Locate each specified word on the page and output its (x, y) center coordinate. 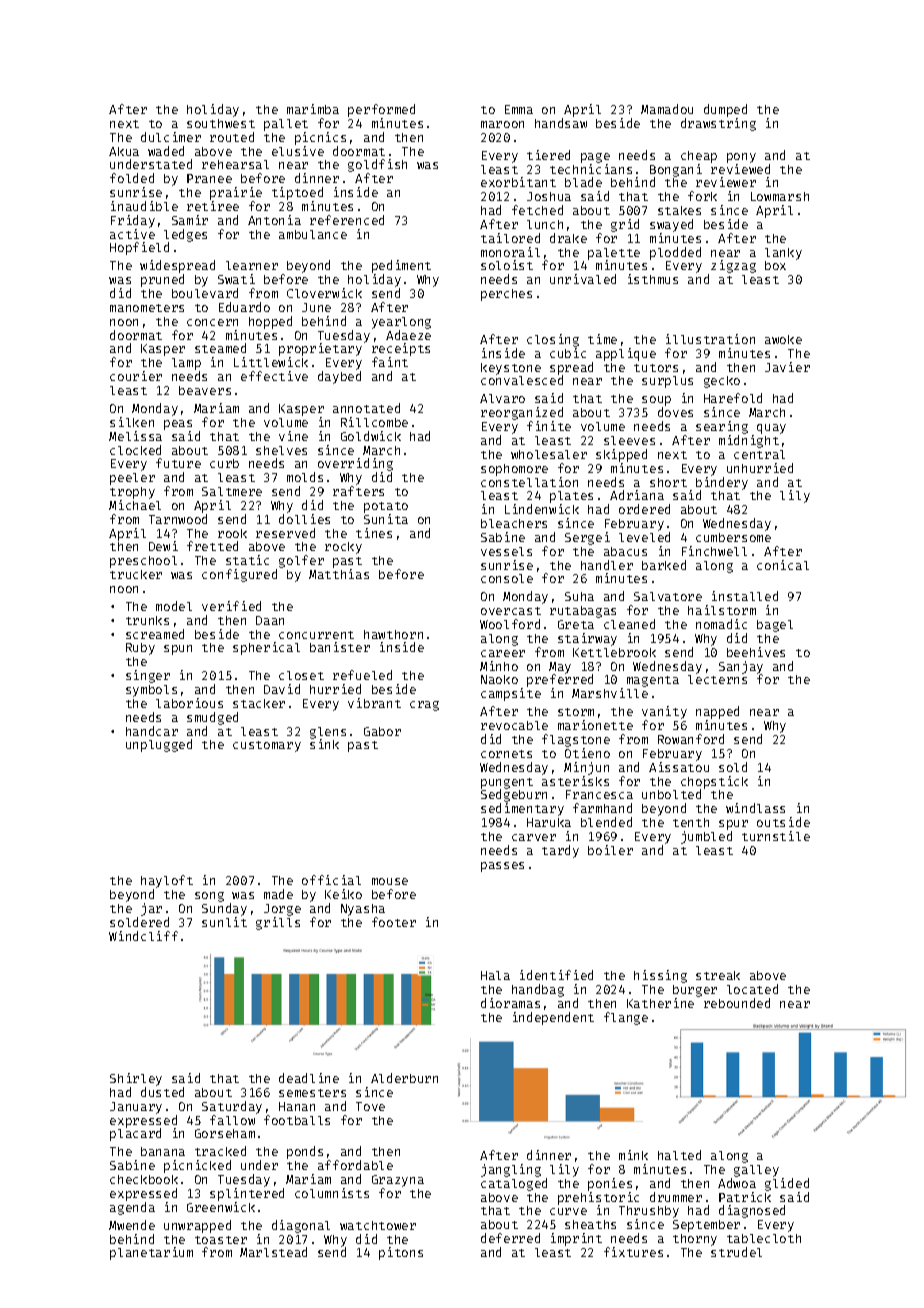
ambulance (313, 234)
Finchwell (714, 551)
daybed (339, 377)
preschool (143, 562)
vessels (506, 551)
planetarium (151, 1253)
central (759, 454)
